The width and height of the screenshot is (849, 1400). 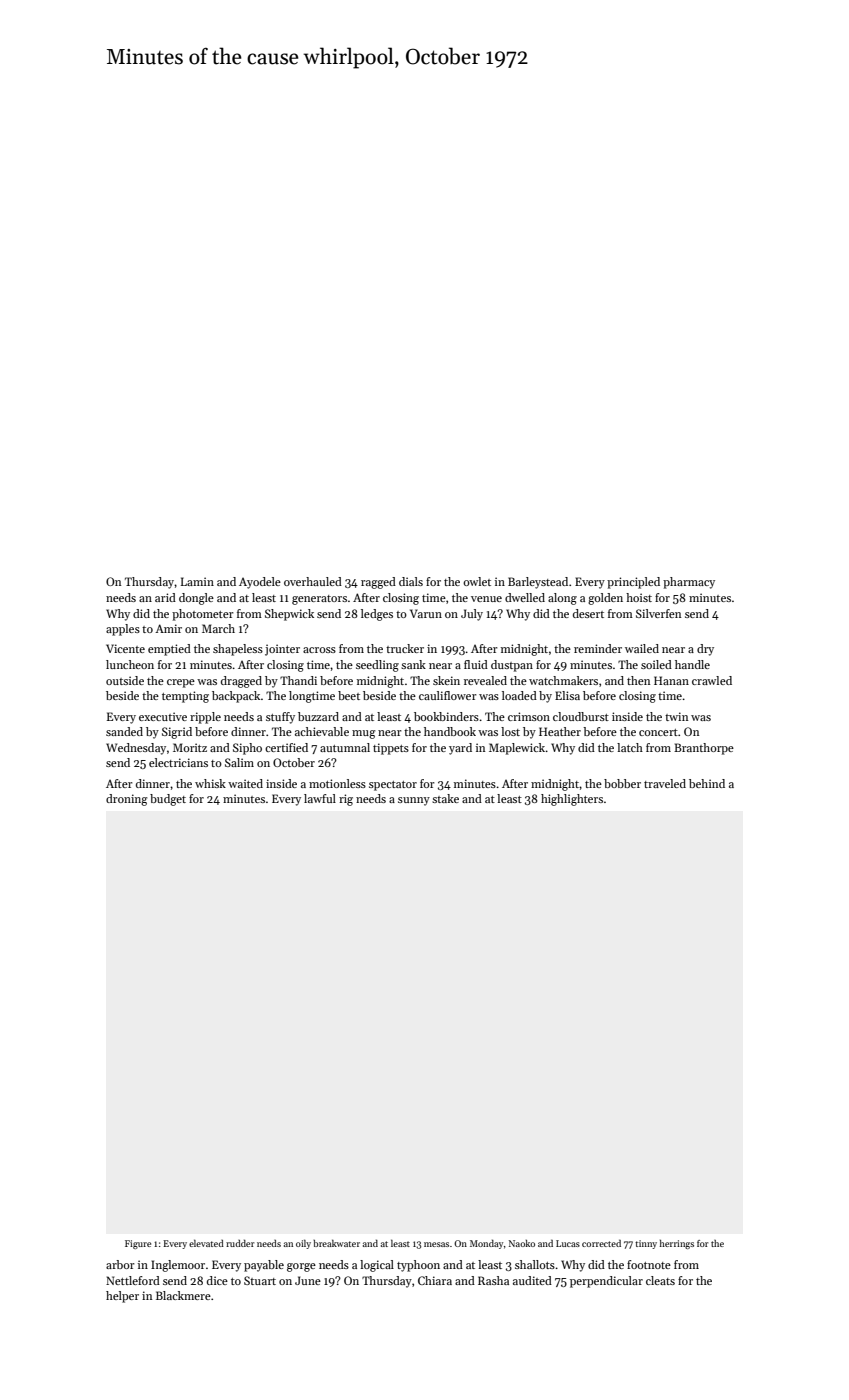 What do you see at coordinates (436, 1244) in the screenshot?
I see `mesas` at bounding box center [436, 1244].
